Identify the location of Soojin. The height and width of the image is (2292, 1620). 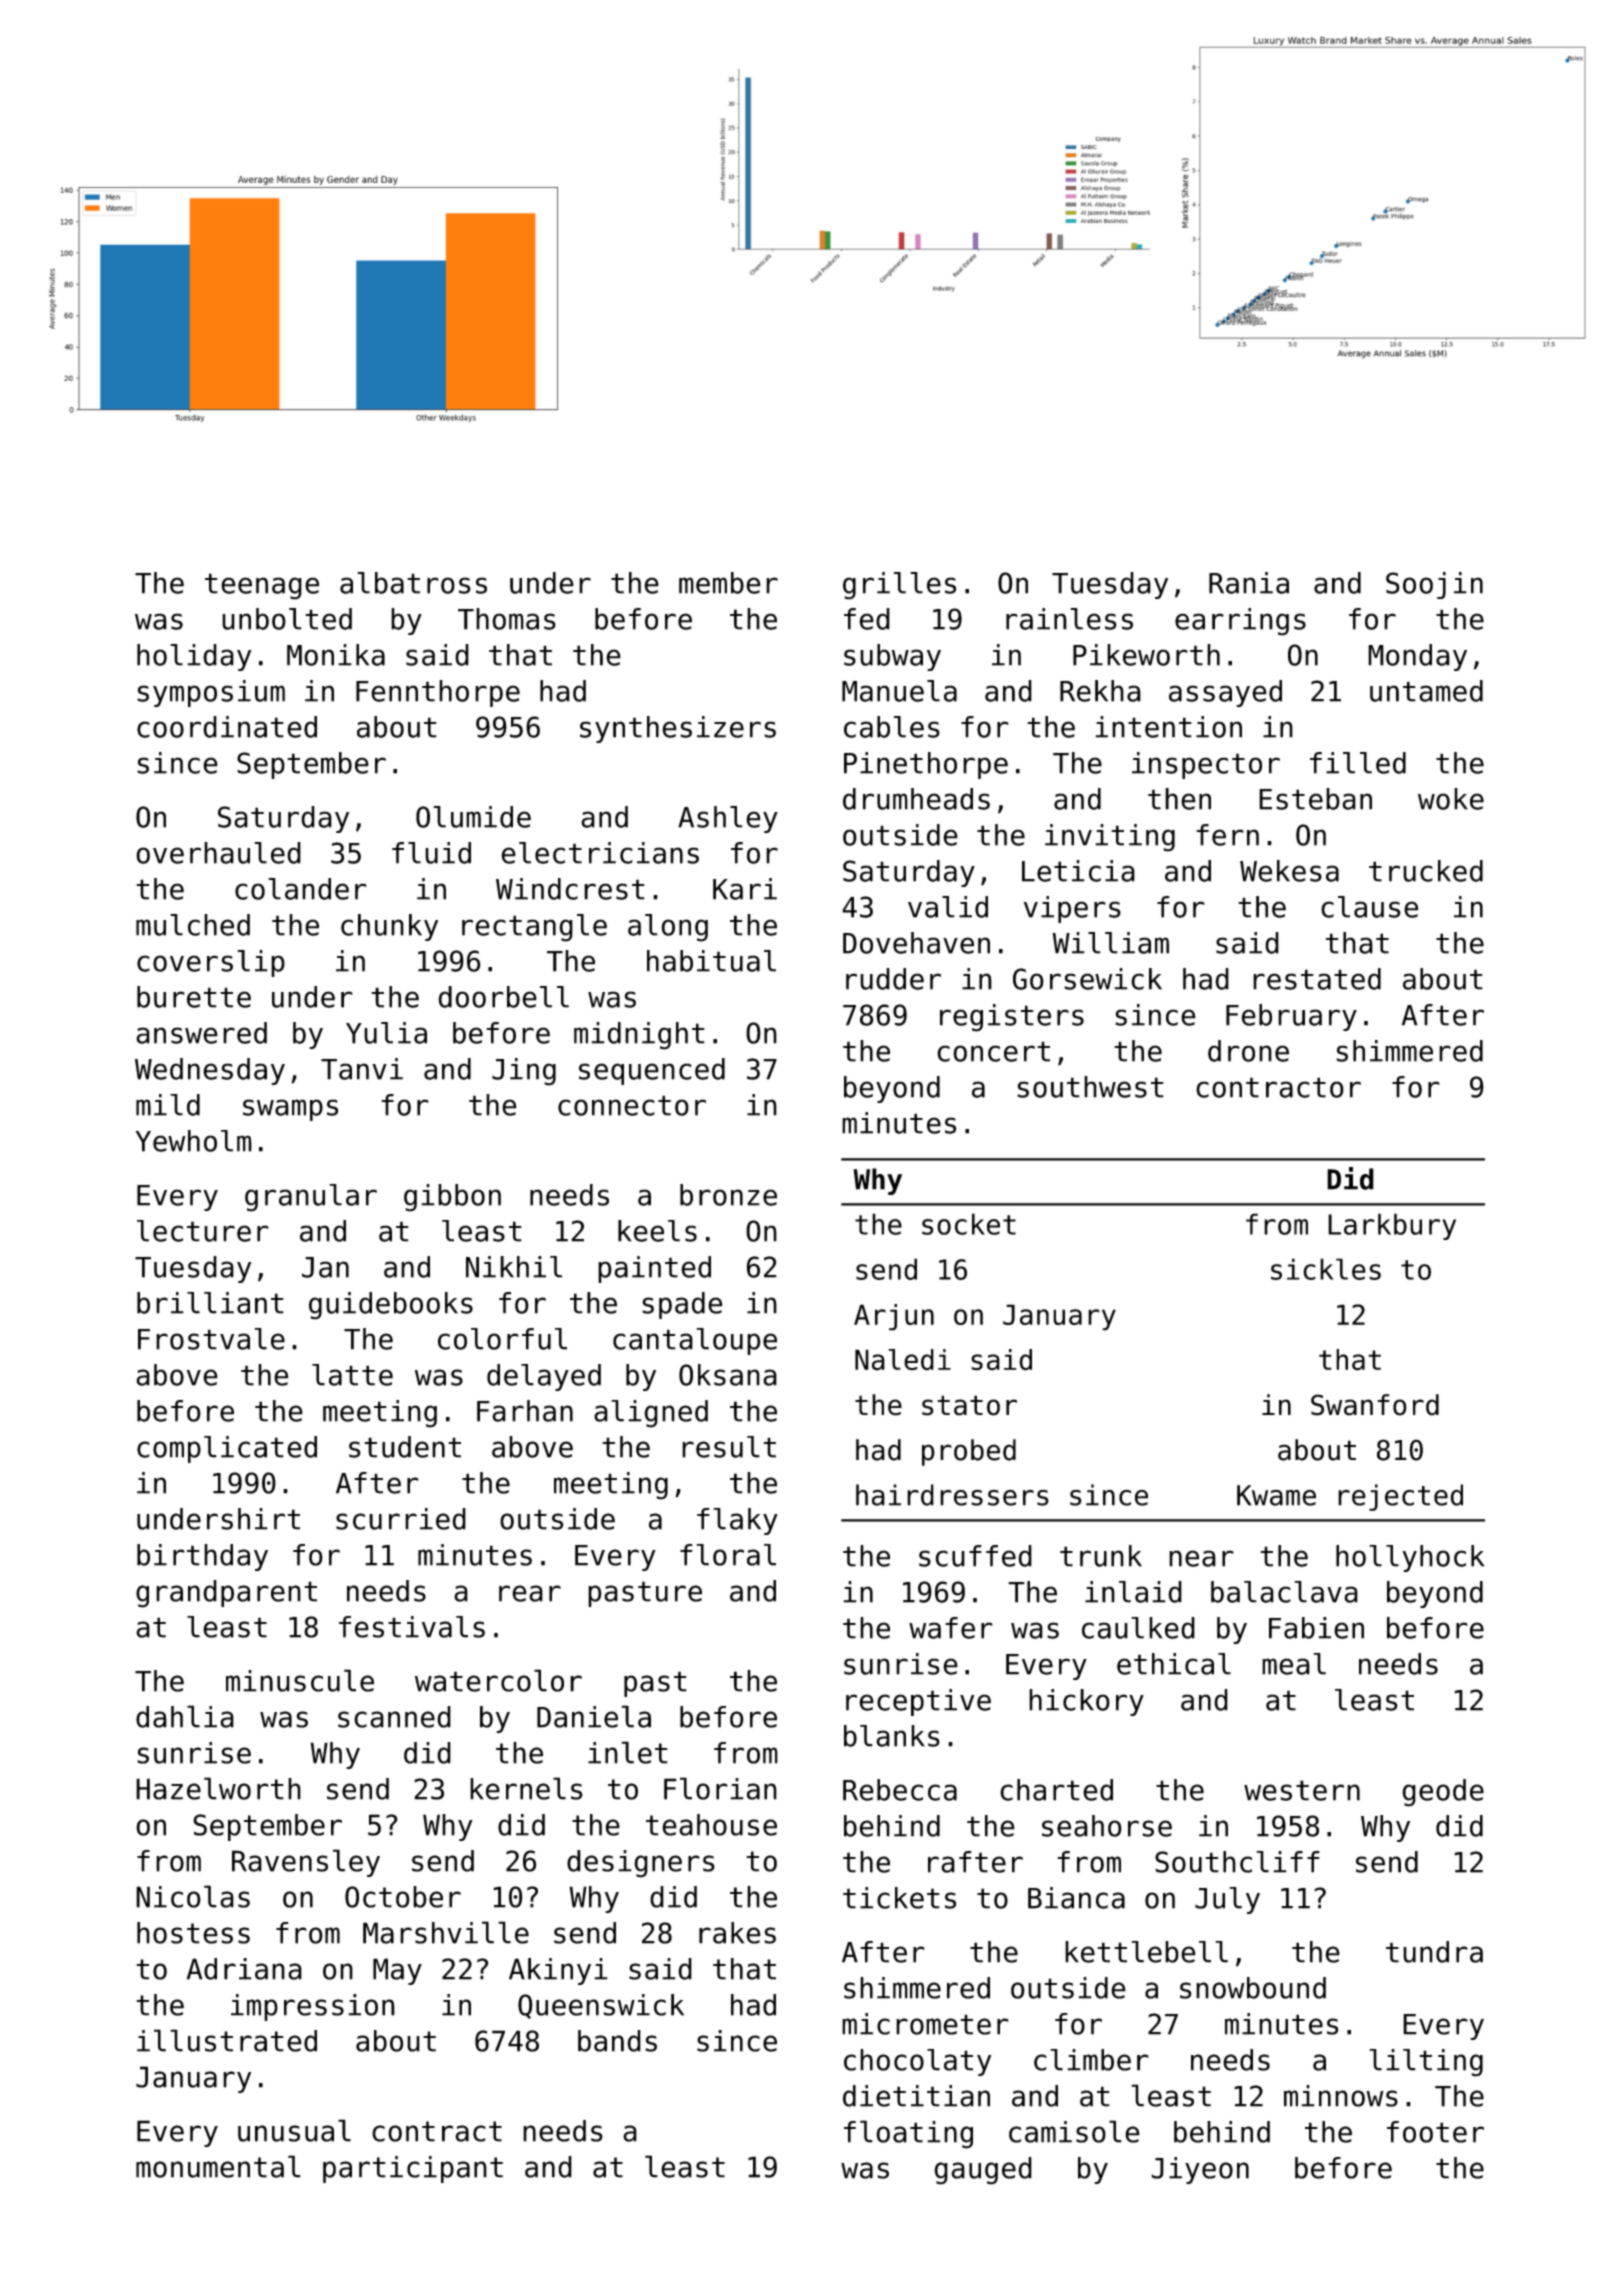
(1434, 585).
